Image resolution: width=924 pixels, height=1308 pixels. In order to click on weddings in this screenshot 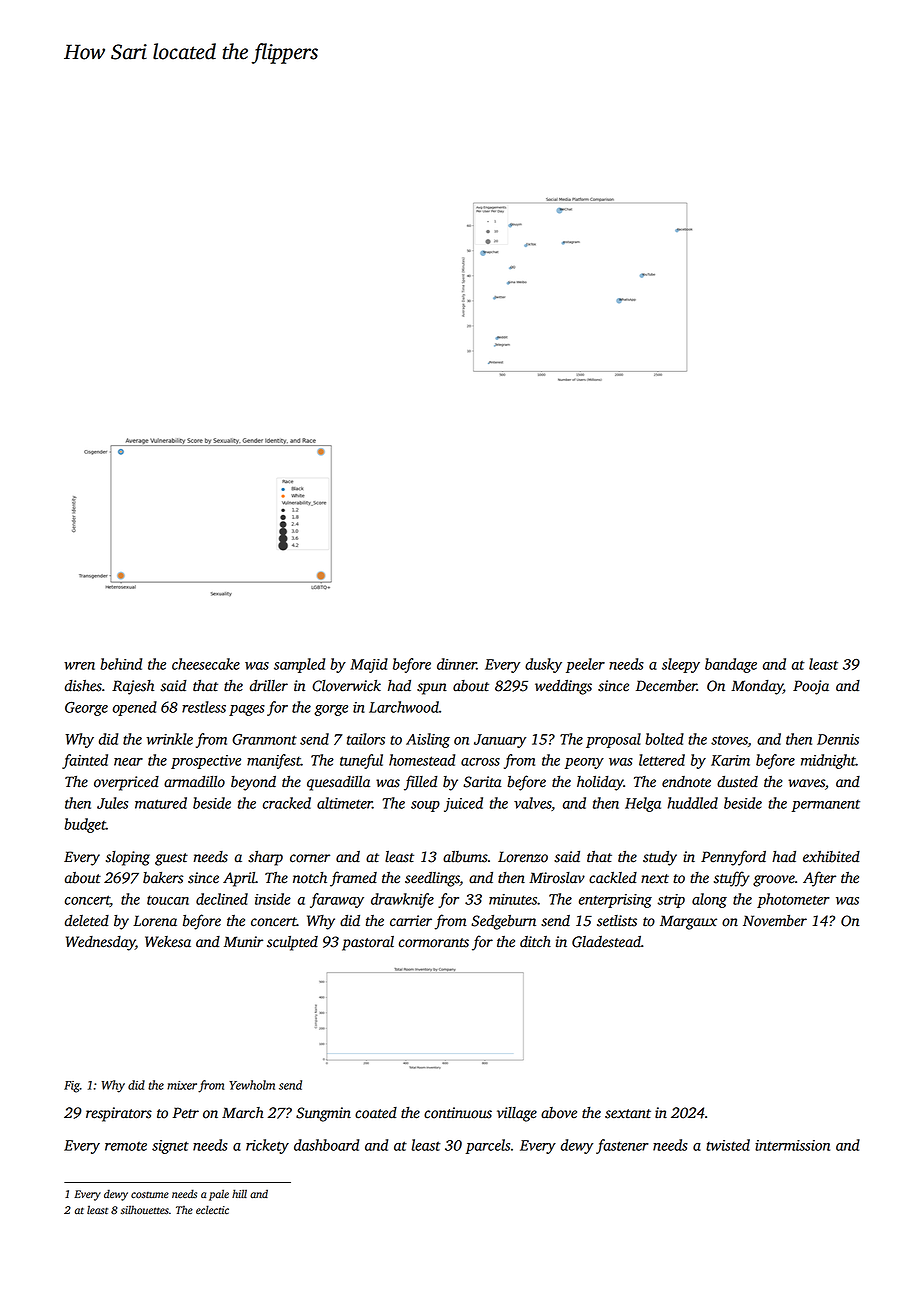, I will do `click(563, 687)`.
